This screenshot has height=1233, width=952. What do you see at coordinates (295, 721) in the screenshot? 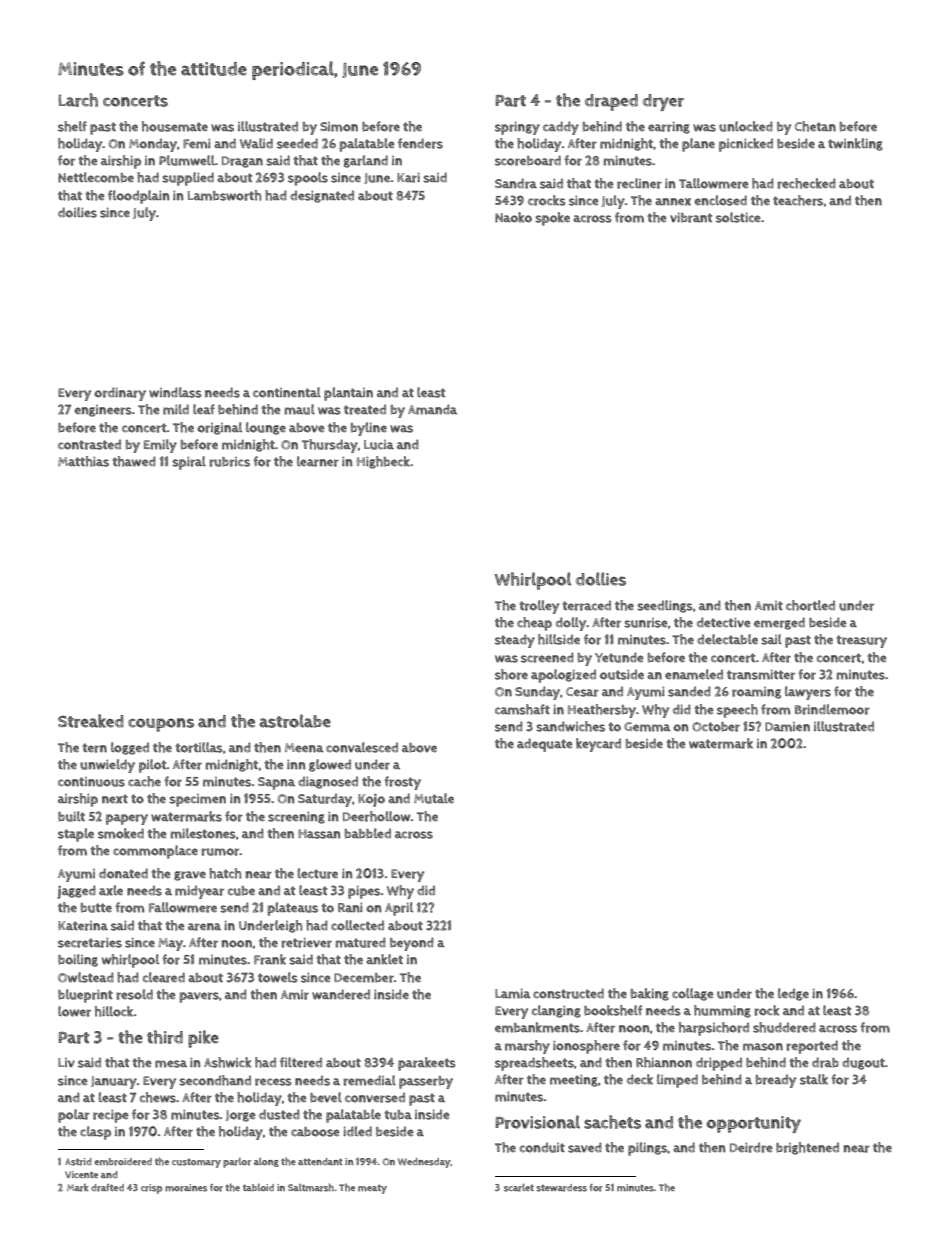
I see `astrolabe` at bounding box center [295, 721].
